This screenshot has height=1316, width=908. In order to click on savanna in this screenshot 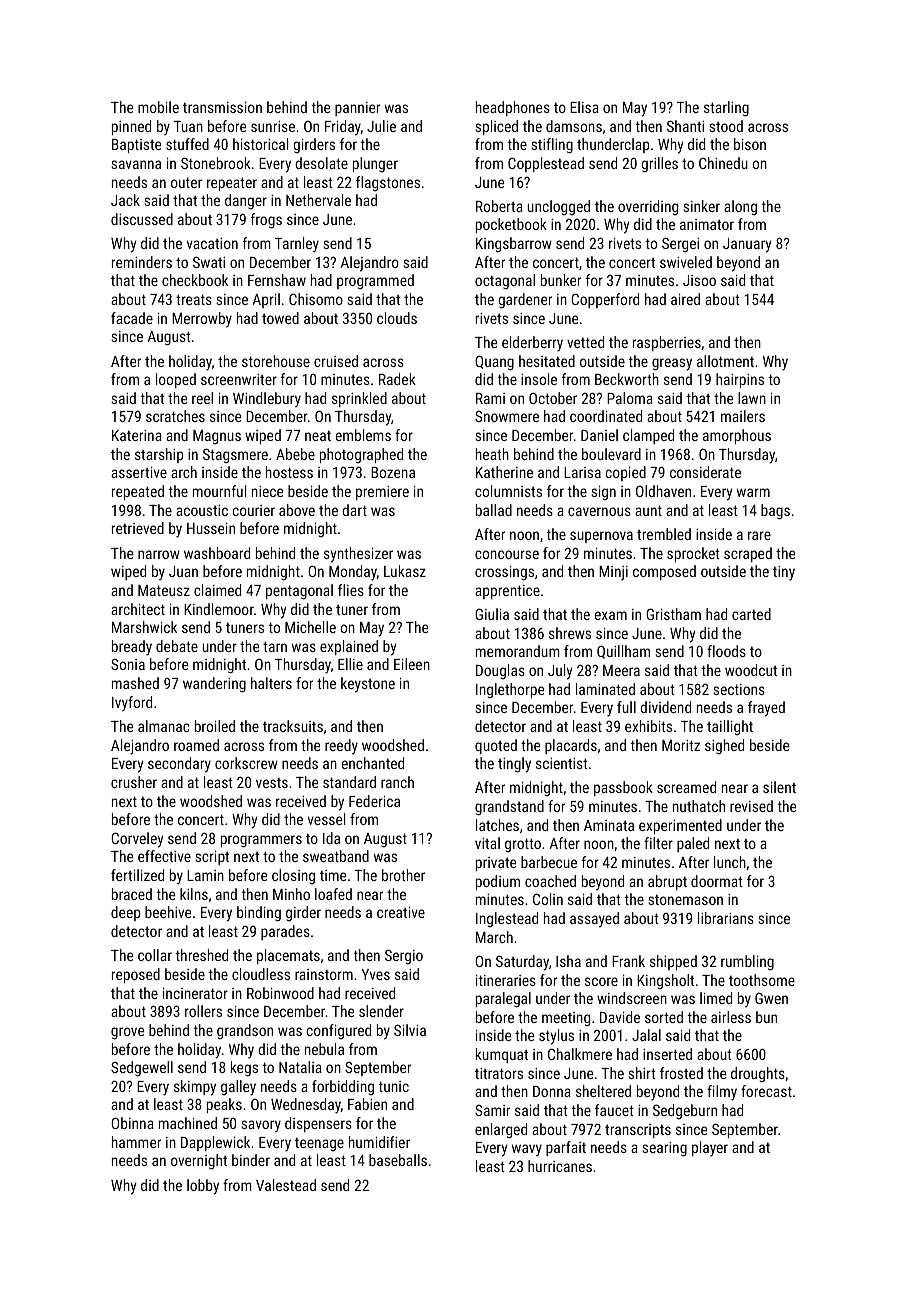, I will do `click(136, 164)`.
